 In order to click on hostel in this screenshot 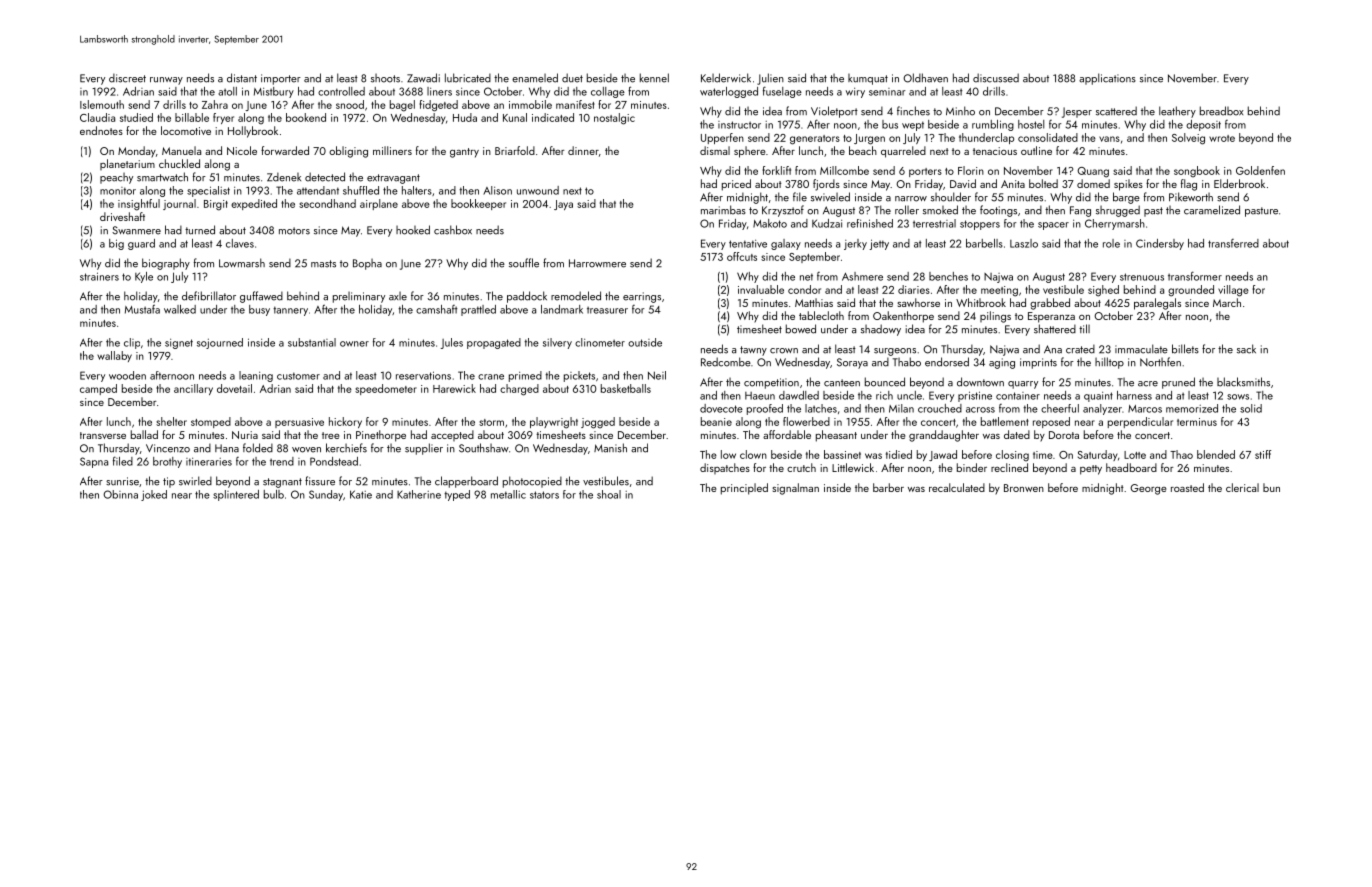, I will do `click(1031, 124)`.
